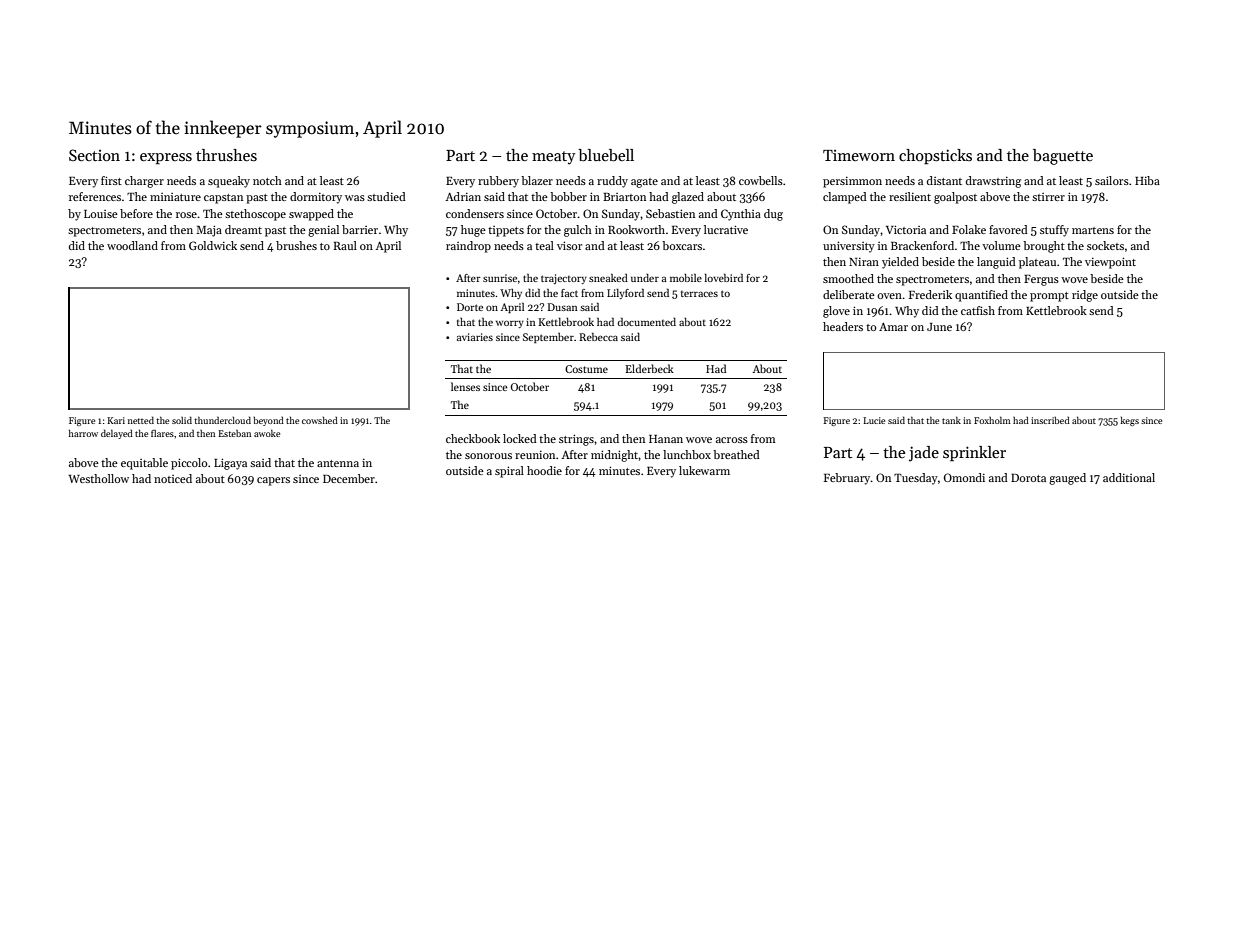 The width and height of the screenshot is (1233, 952). I want to click on Folake, so click(969, 229).
